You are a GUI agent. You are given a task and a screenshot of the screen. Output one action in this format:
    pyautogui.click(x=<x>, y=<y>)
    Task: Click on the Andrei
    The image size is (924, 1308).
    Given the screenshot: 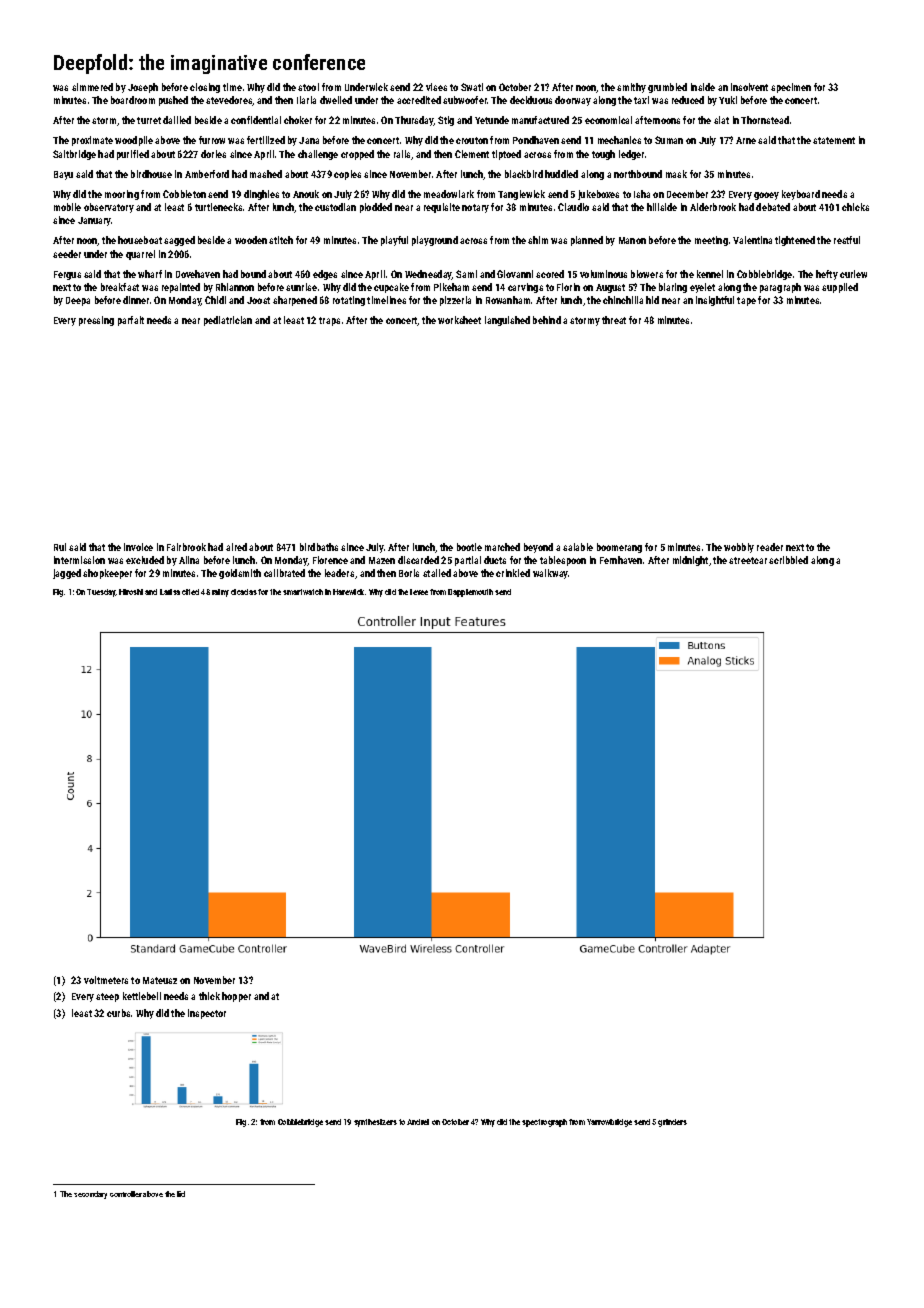 What is the action you would take?
    pyautogui.click(x=418, y=1122)
